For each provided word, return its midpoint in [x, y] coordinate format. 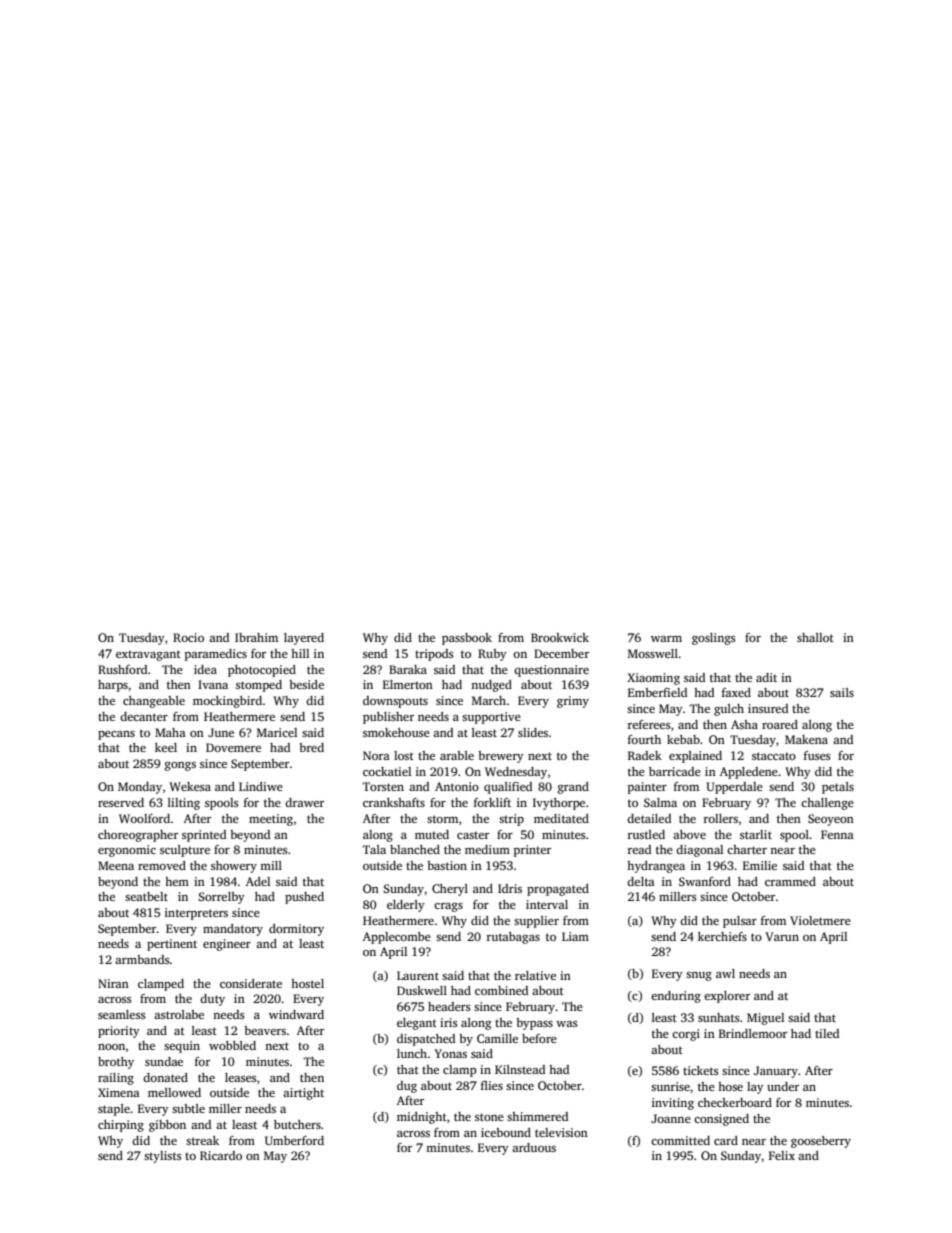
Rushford [123, 669]
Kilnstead [520, 1069]
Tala [374, 849]
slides [533, 732]
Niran [113, 983]
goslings [714, 639]
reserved [121, 802]
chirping [121, 1126]
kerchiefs [722, 936]
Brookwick [560, 637]
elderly [406, 906]
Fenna [837, 834]
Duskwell [422, 990]
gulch [729, 710]
